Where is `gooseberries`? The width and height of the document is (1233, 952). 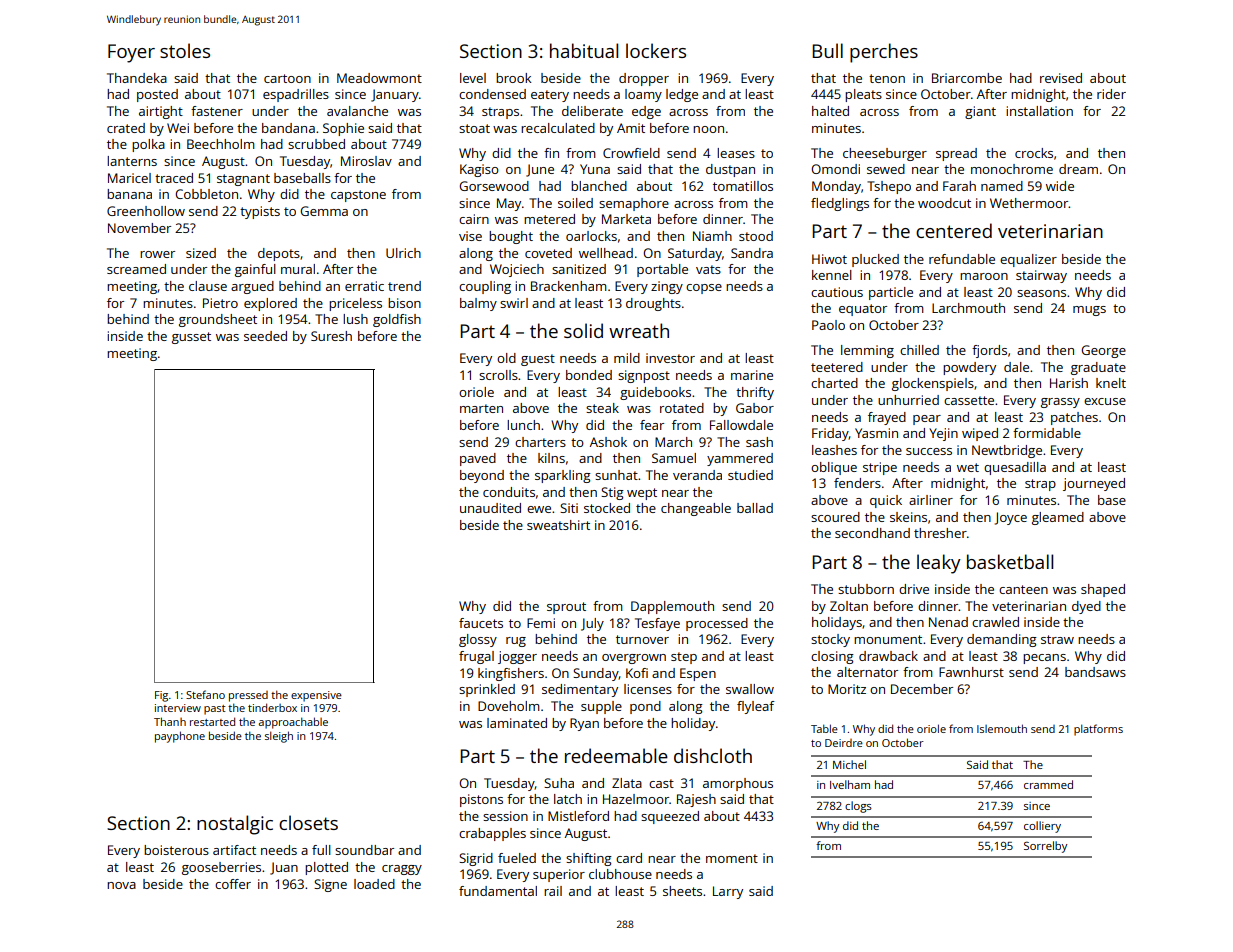
gooseberries is located at coordinates (221, 868).
